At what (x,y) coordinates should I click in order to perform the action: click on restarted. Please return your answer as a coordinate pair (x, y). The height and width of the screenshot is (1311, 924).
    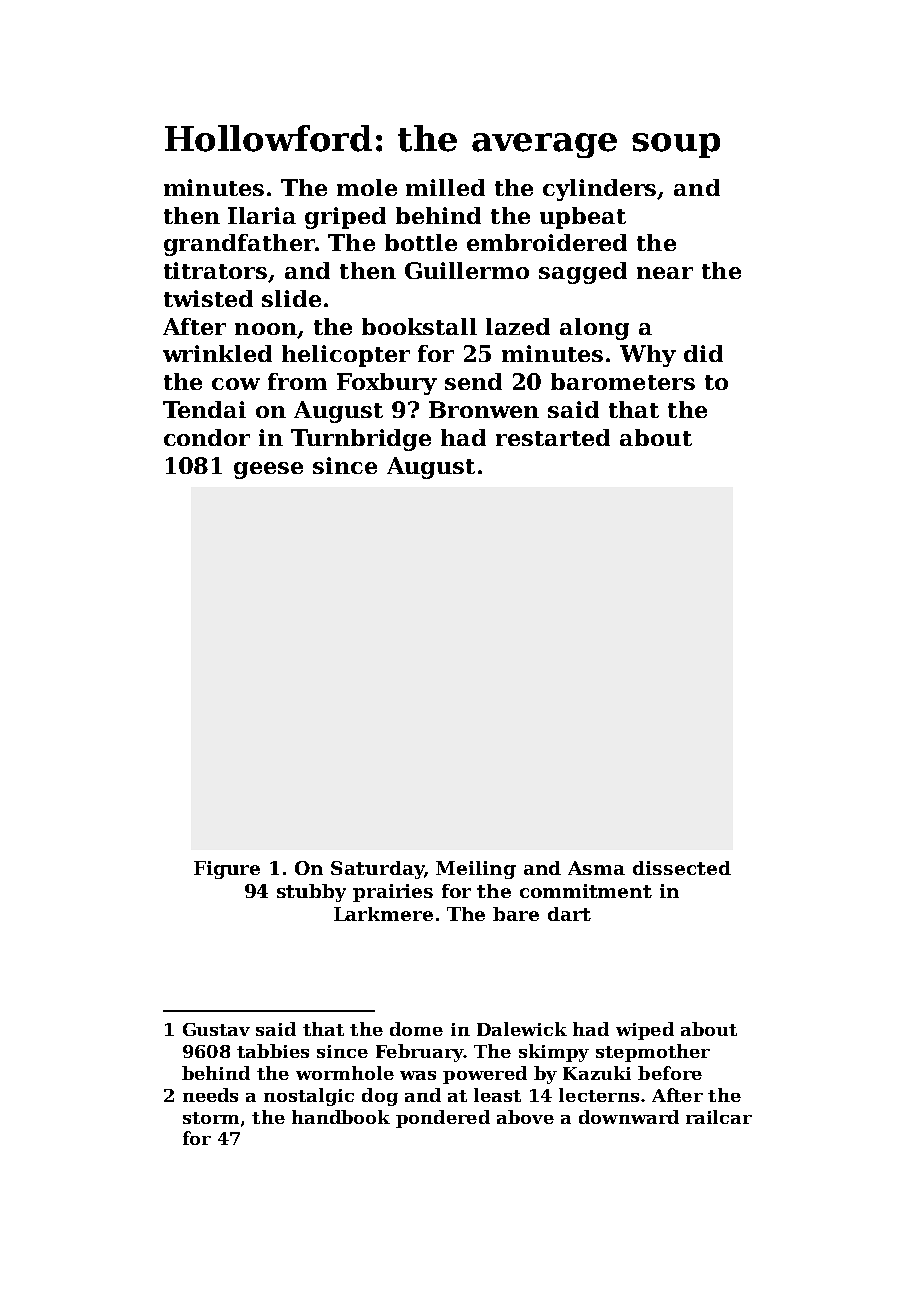
    Looking at the image, I should click on (553, 437).
